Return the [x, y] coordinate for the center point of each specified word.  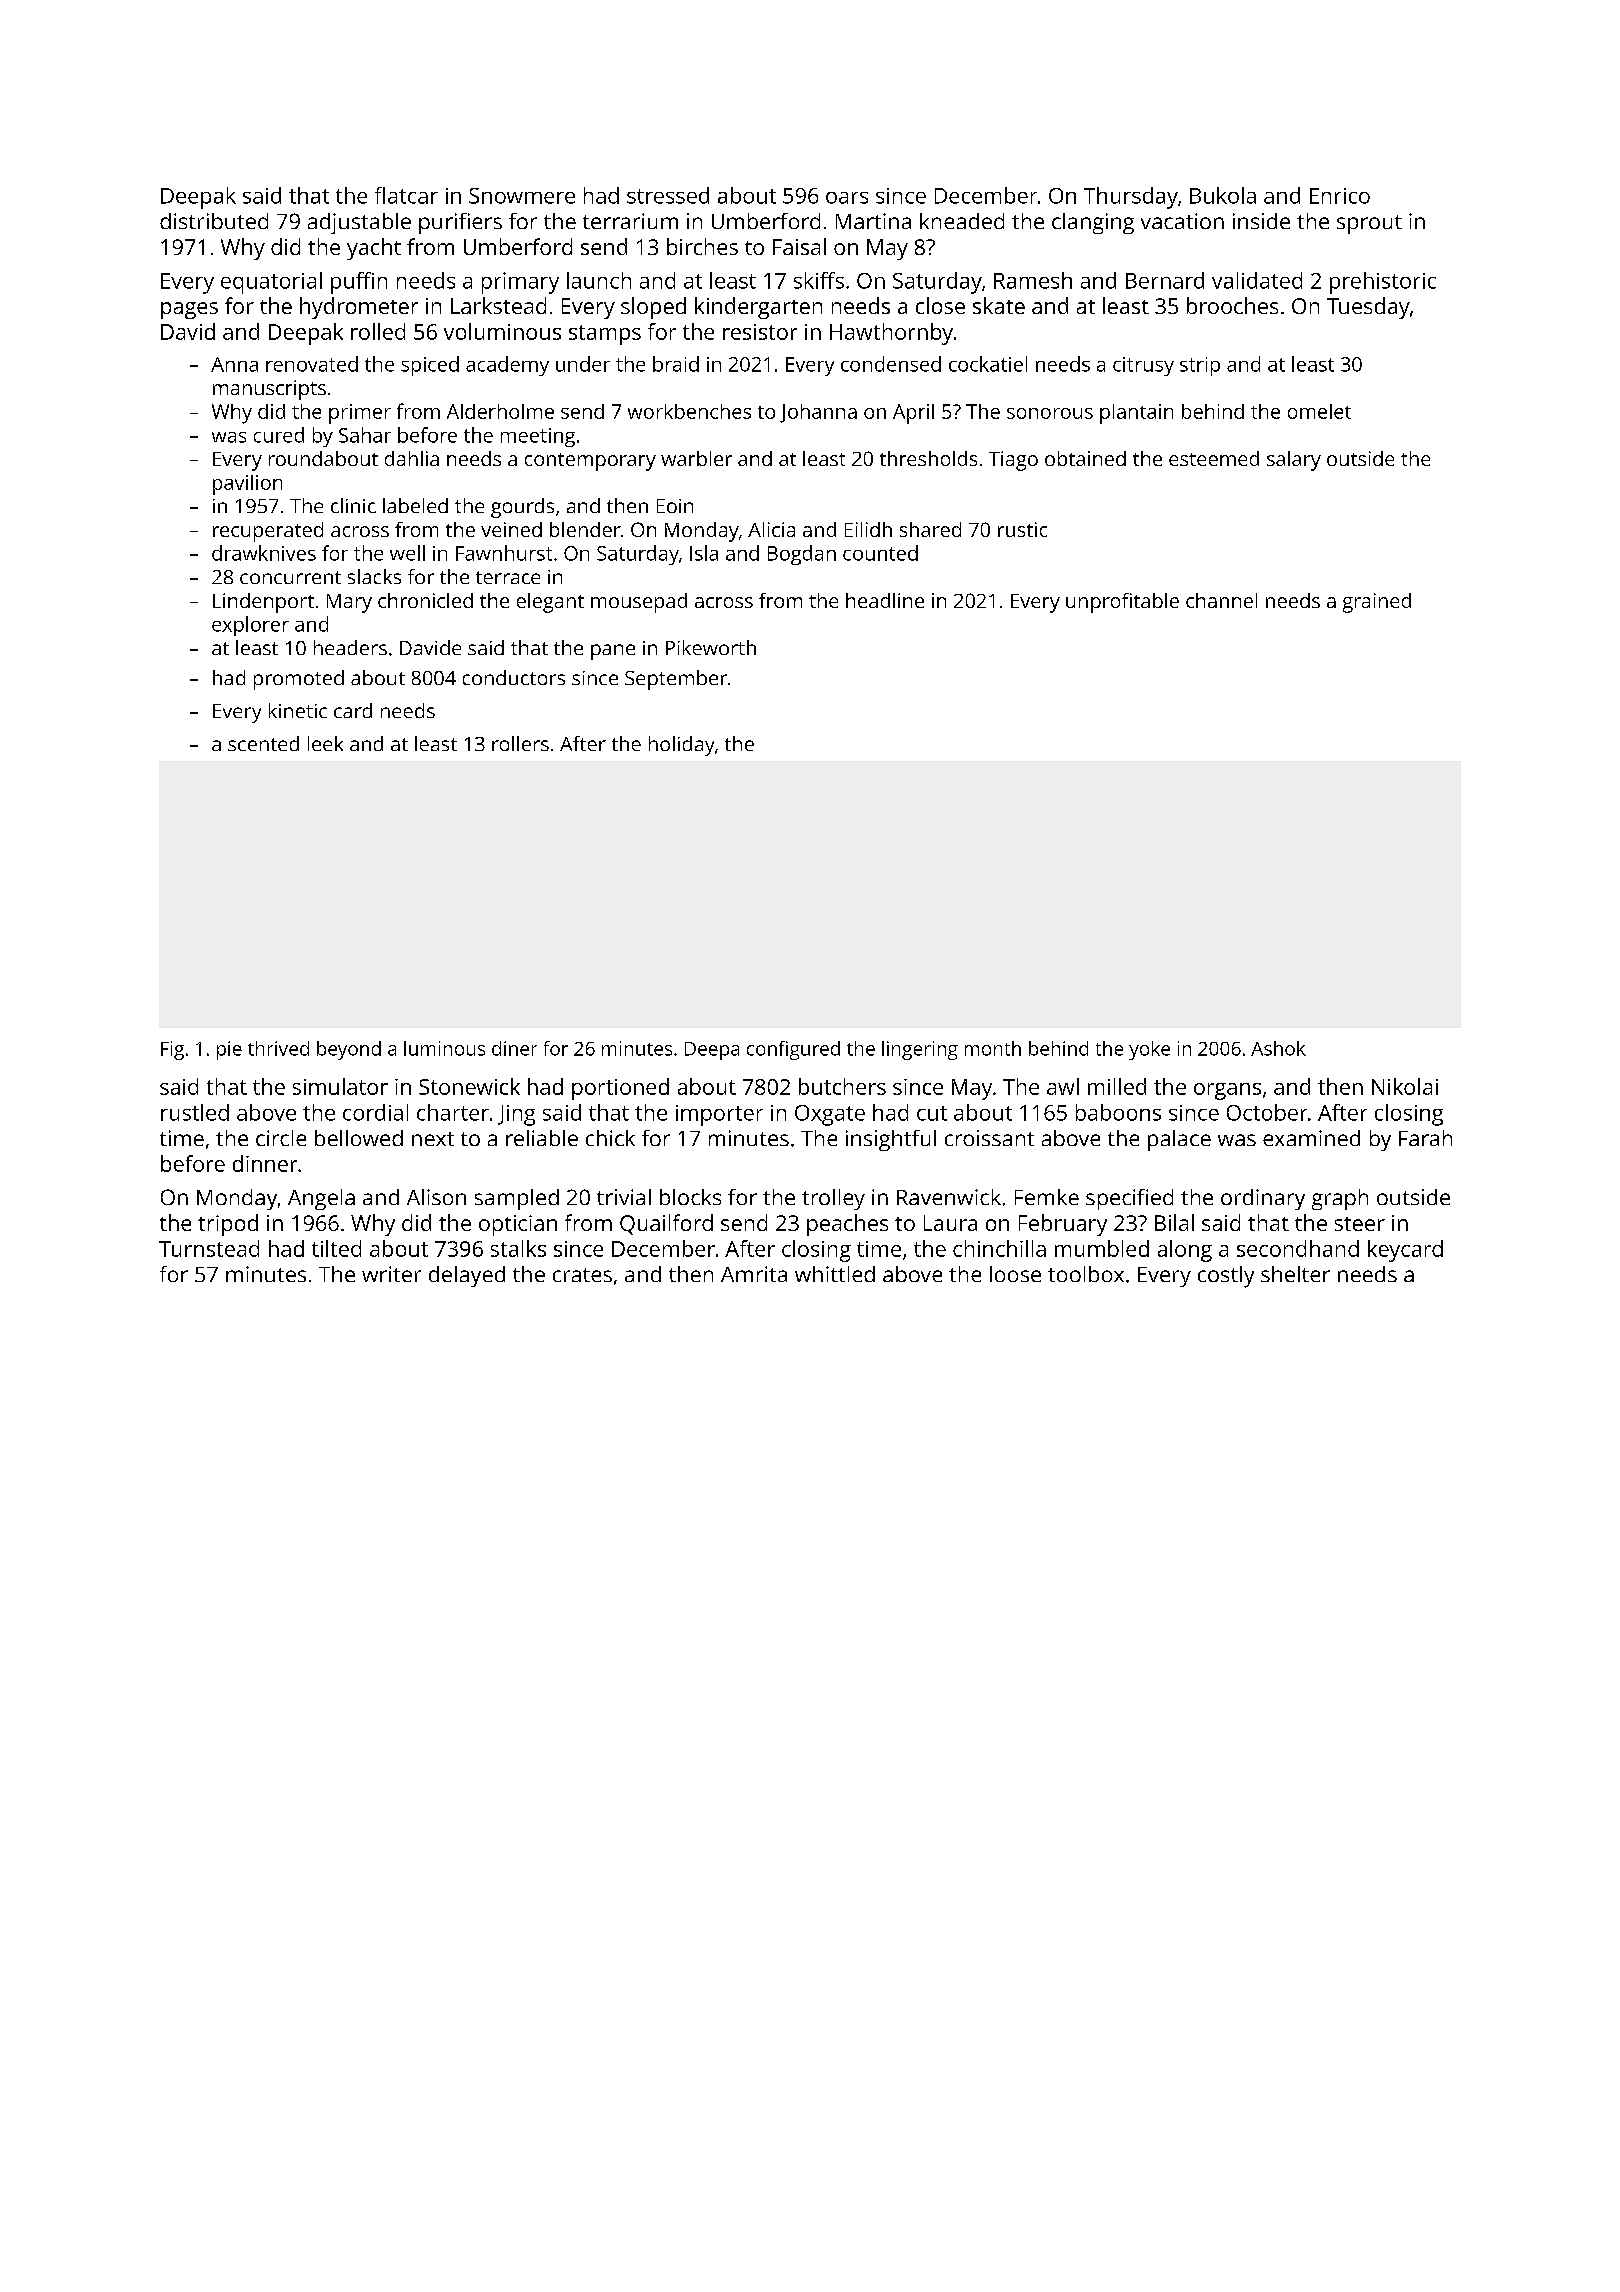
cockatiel [988, 364]
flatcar [406, 195]
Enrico [1340, 196]
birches [702, 246]
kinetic [298, 710]
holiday [681, 746]
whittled [835, 1274]
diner [514, 1048]
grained [1377, 603]
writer [391, 1274]
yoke [1149, 1050]
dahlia [412, 458]
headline [885, 600]
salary [1294, 461]
